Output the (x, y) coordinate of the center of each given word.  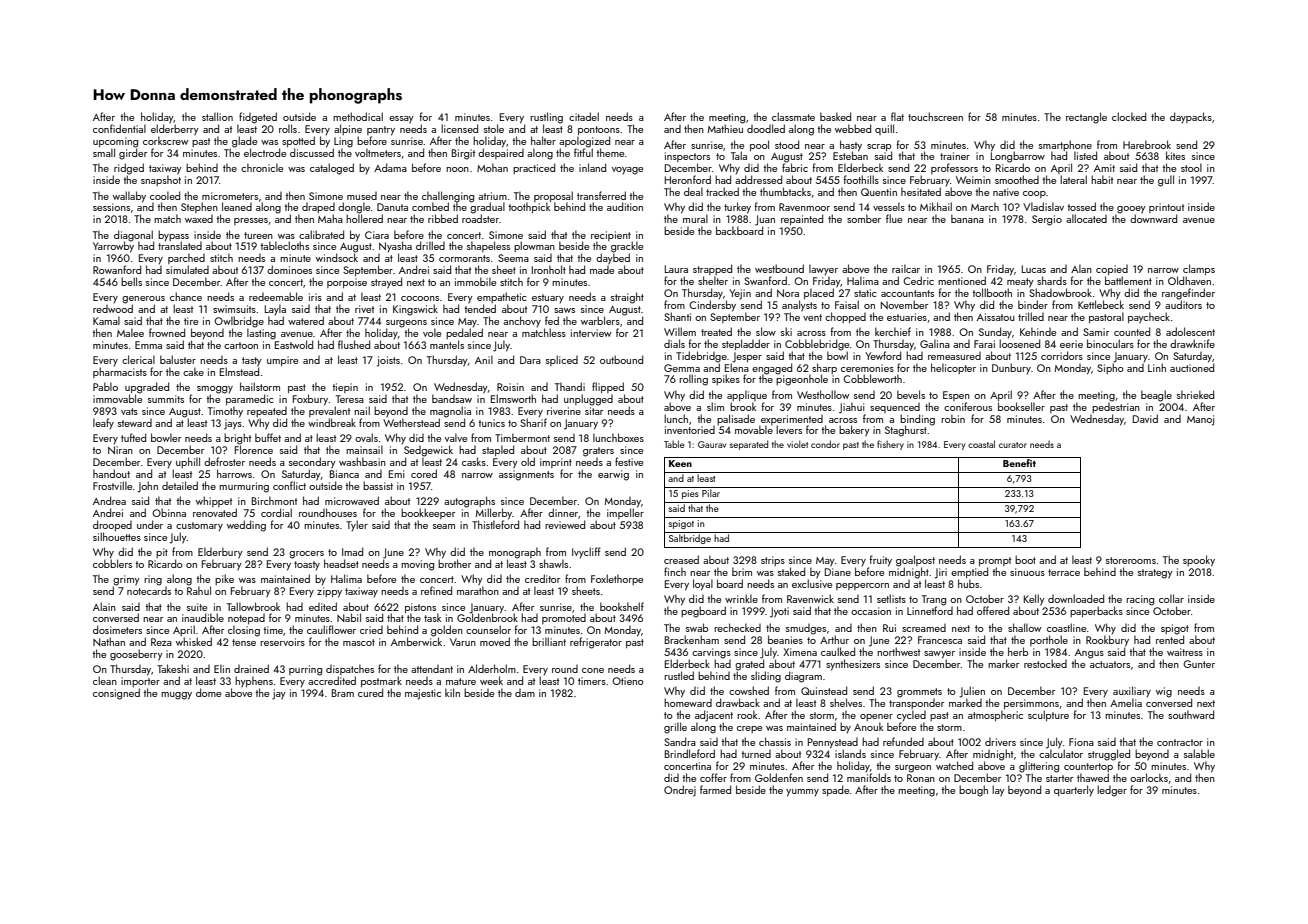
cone (593, 670)
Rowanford (117, 269)
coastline (1066, 627)
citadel (584, 116)
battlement (1128, 280)
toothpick (529, 207)
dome (208, 692)
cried (371, 630)
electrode (265, 152)
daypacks (1191, 117)
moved (495, 641)
